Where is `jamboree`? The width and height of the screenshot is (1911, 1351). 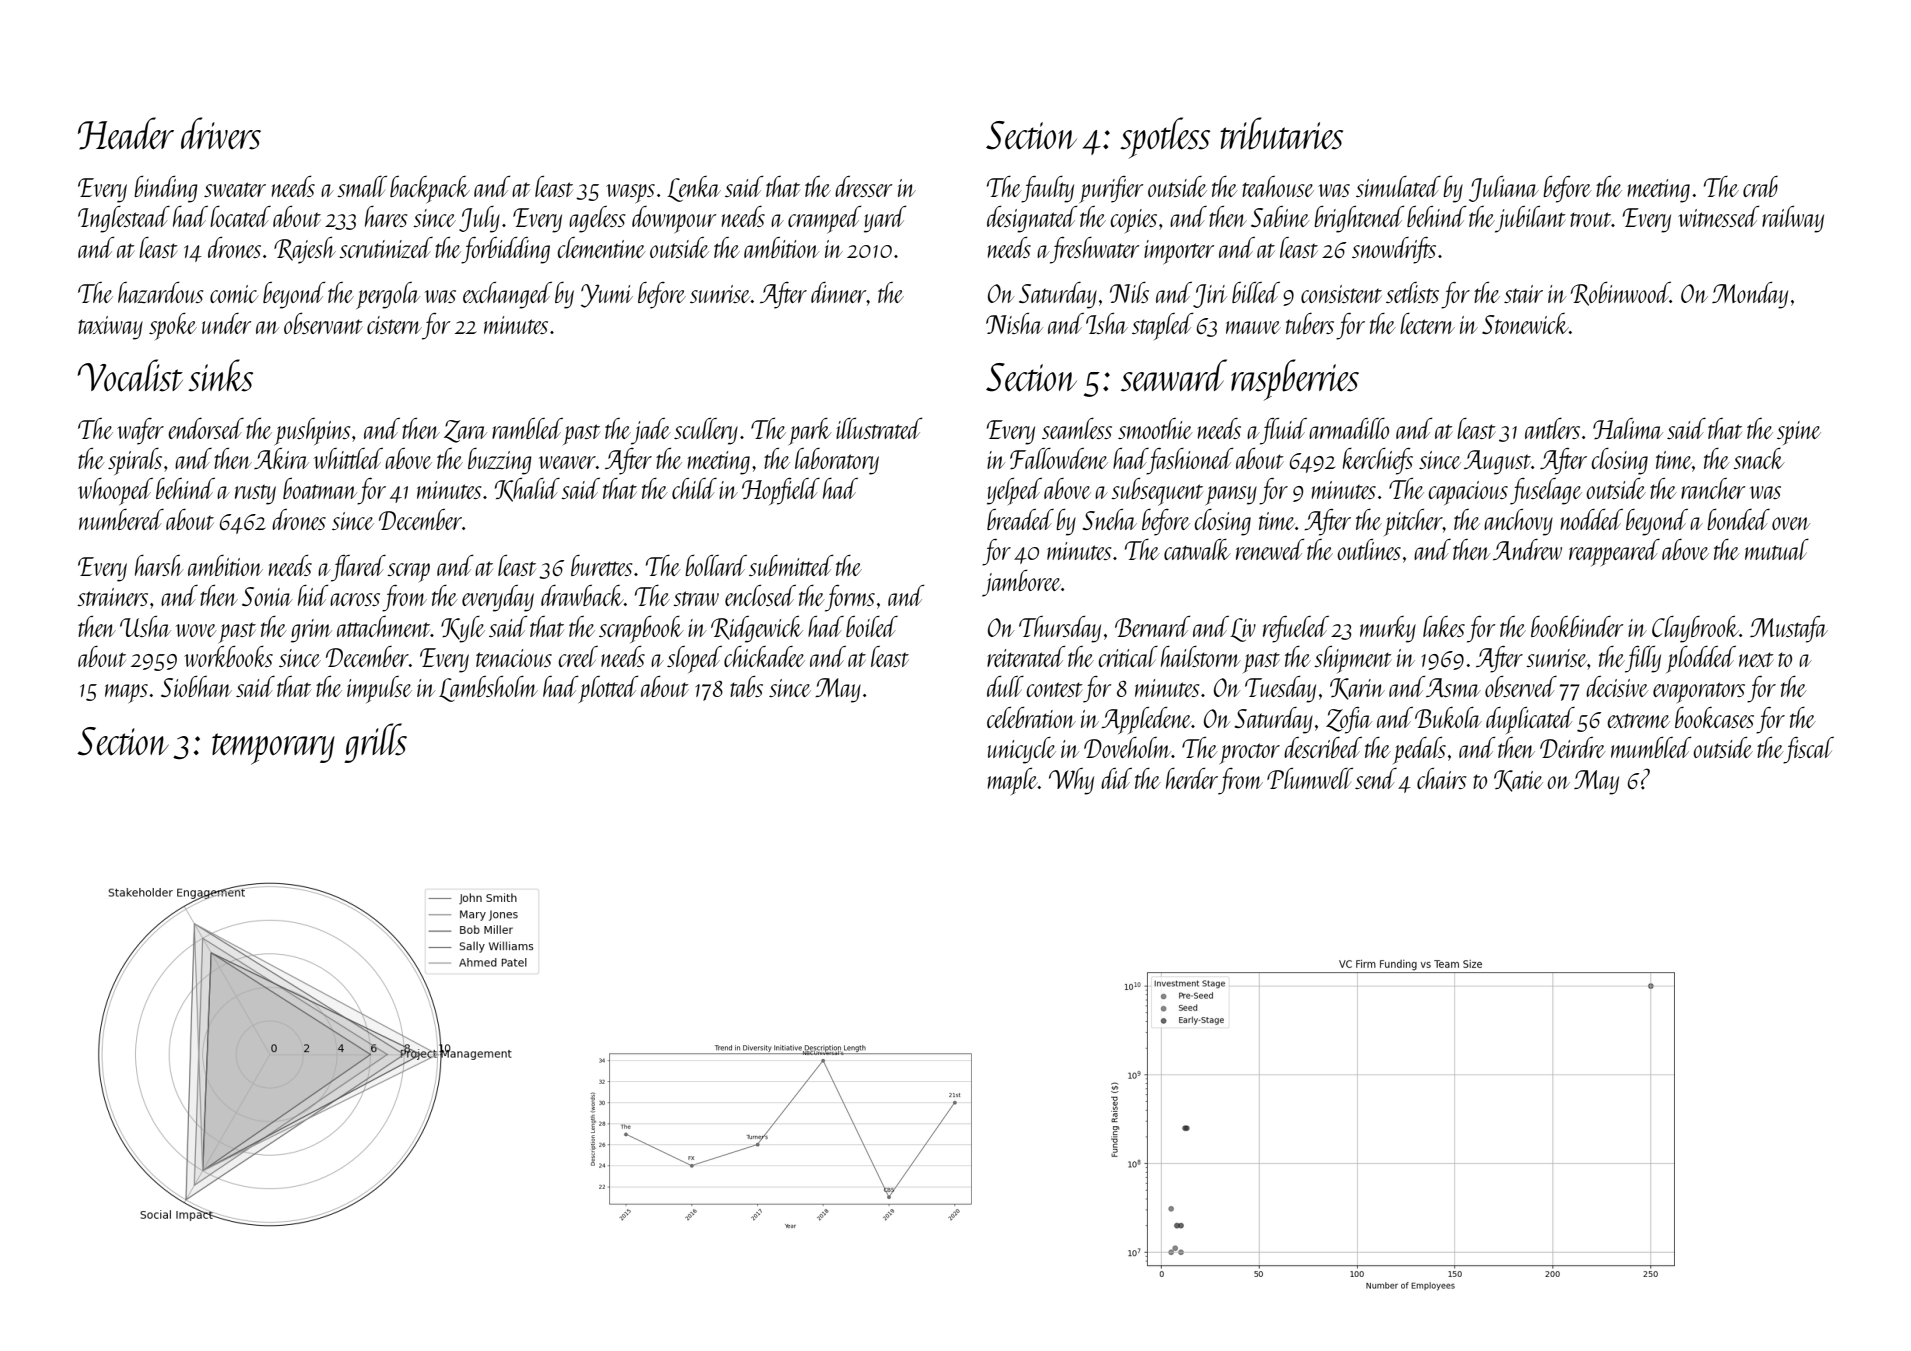 jamboree is located at coordinates (1021, 583).
